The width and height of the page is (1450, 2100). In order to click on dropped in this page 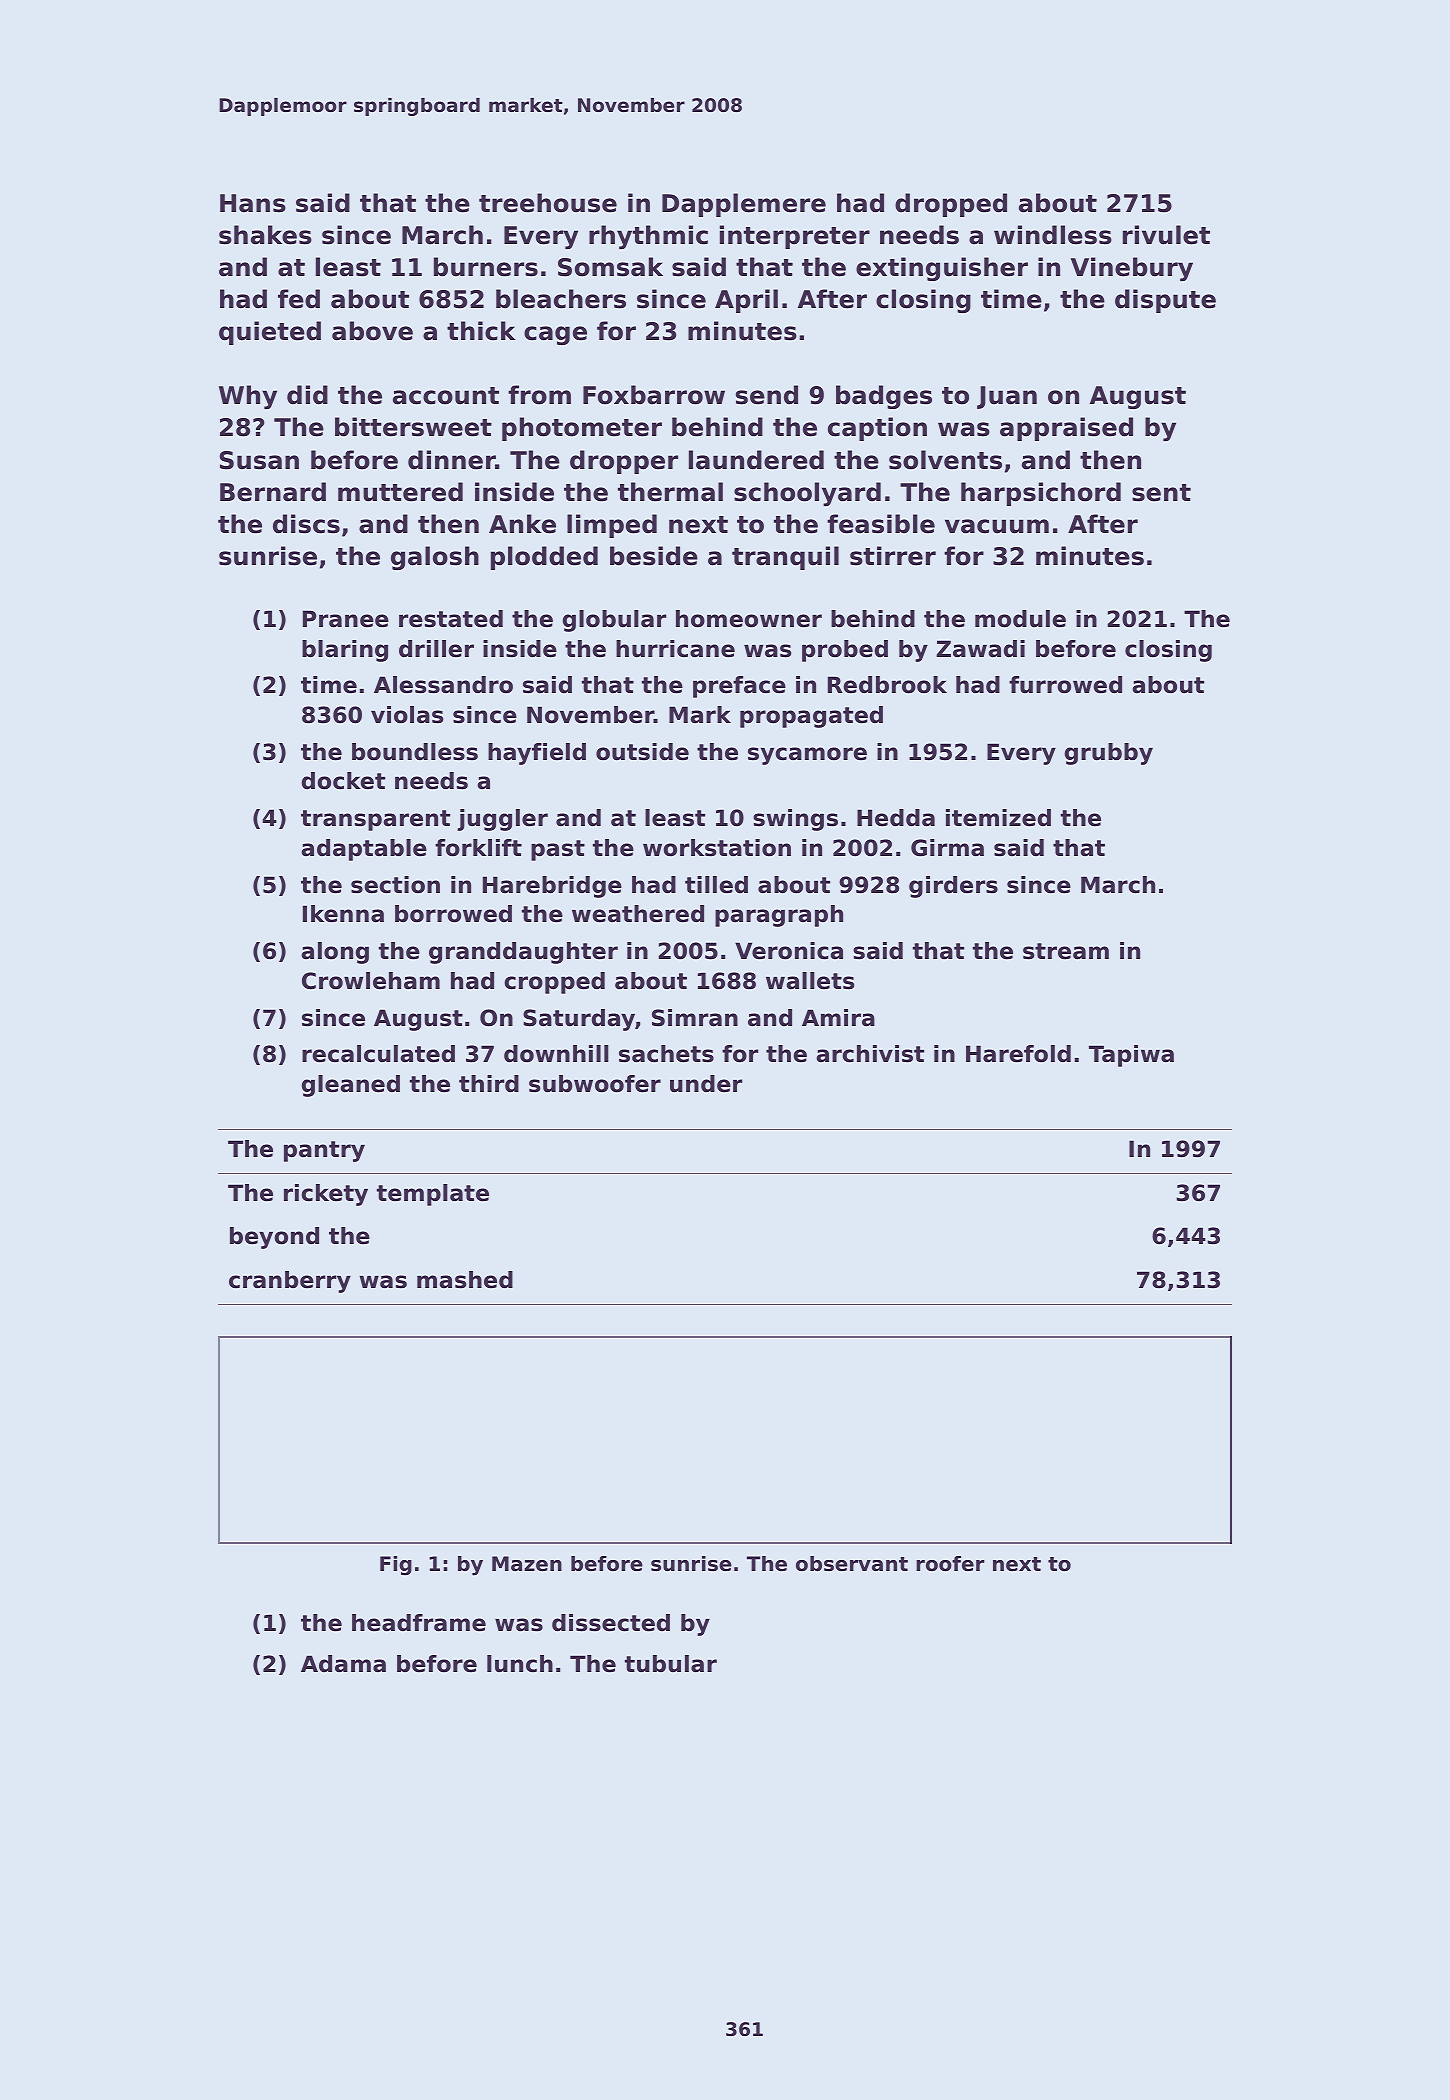, I will do `click(951, 205)`.
